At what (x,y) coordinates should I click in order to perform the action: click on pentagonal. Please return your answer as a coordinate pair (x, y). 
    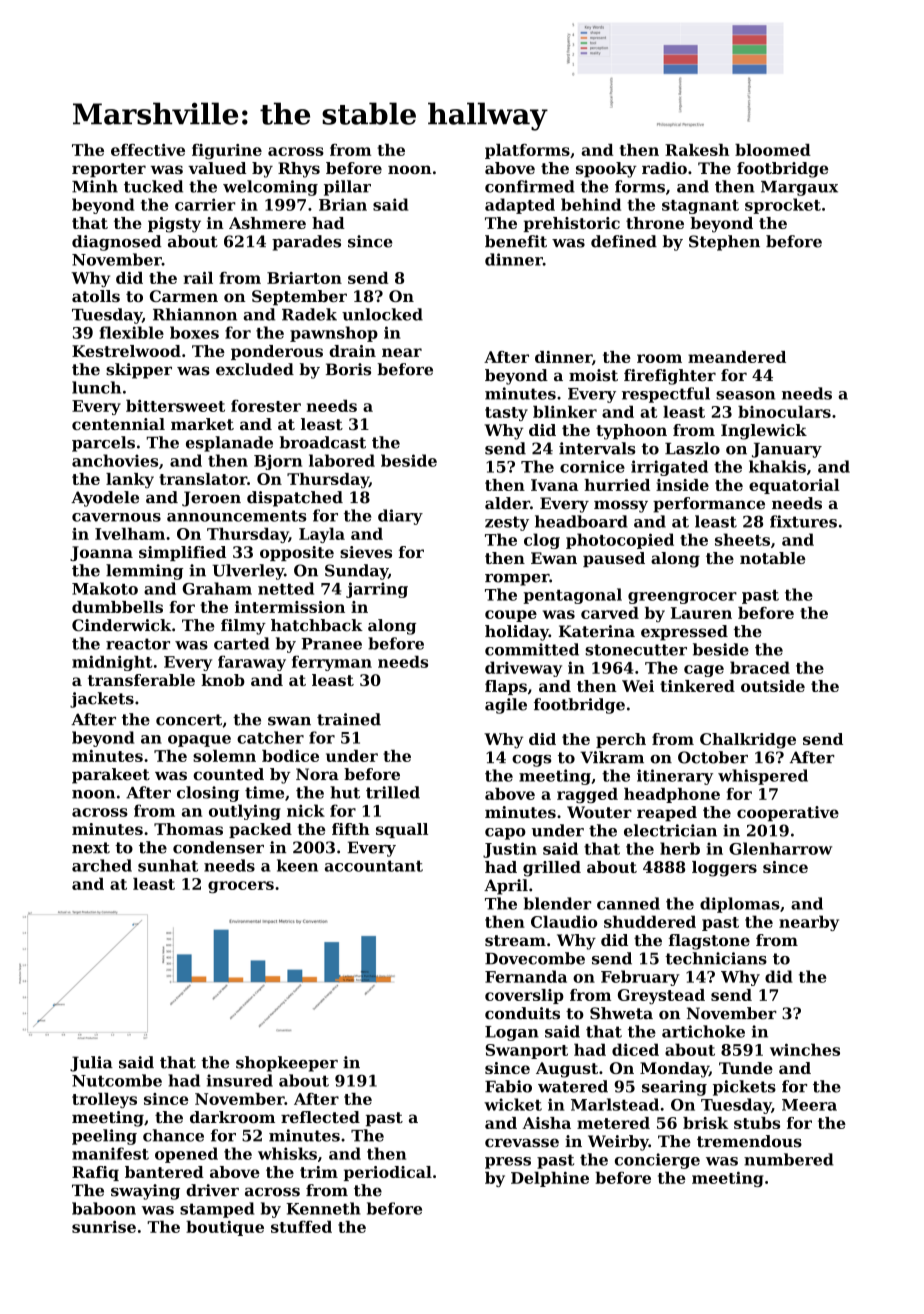
    Looking at the image, I should click on (572, 596).
